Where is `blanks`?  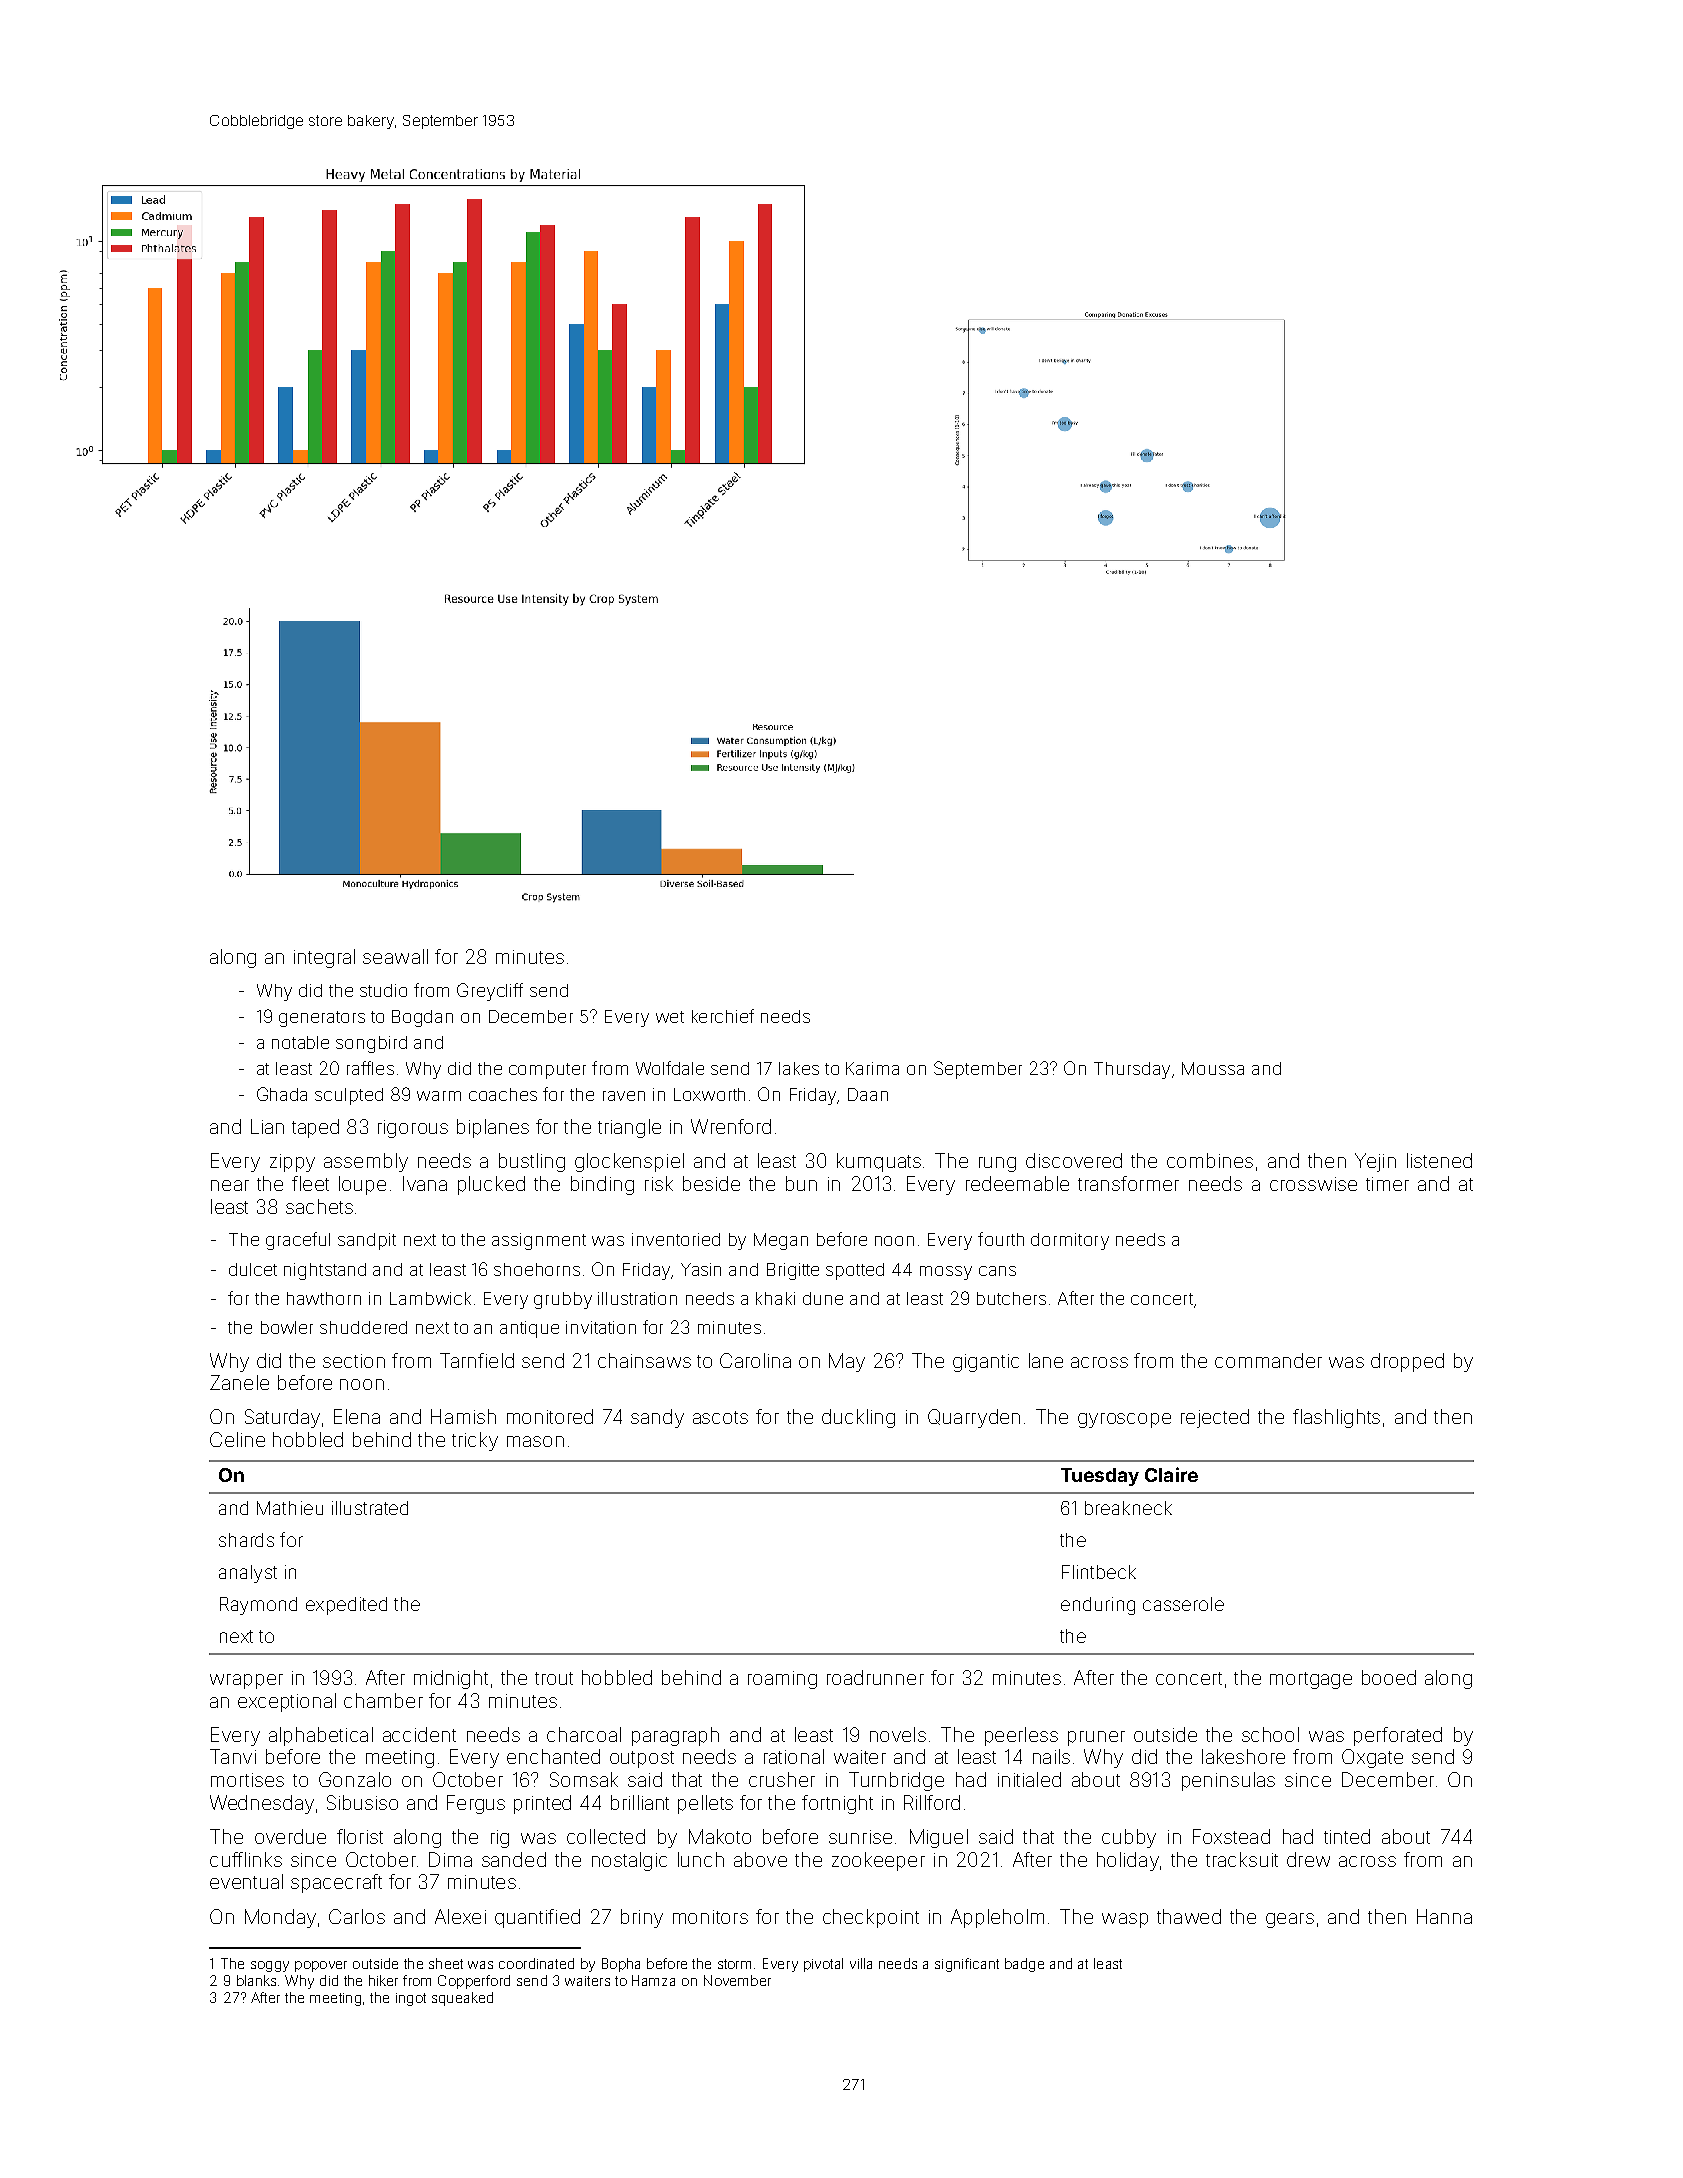 blanks is located at coordinates (256, 1980).
